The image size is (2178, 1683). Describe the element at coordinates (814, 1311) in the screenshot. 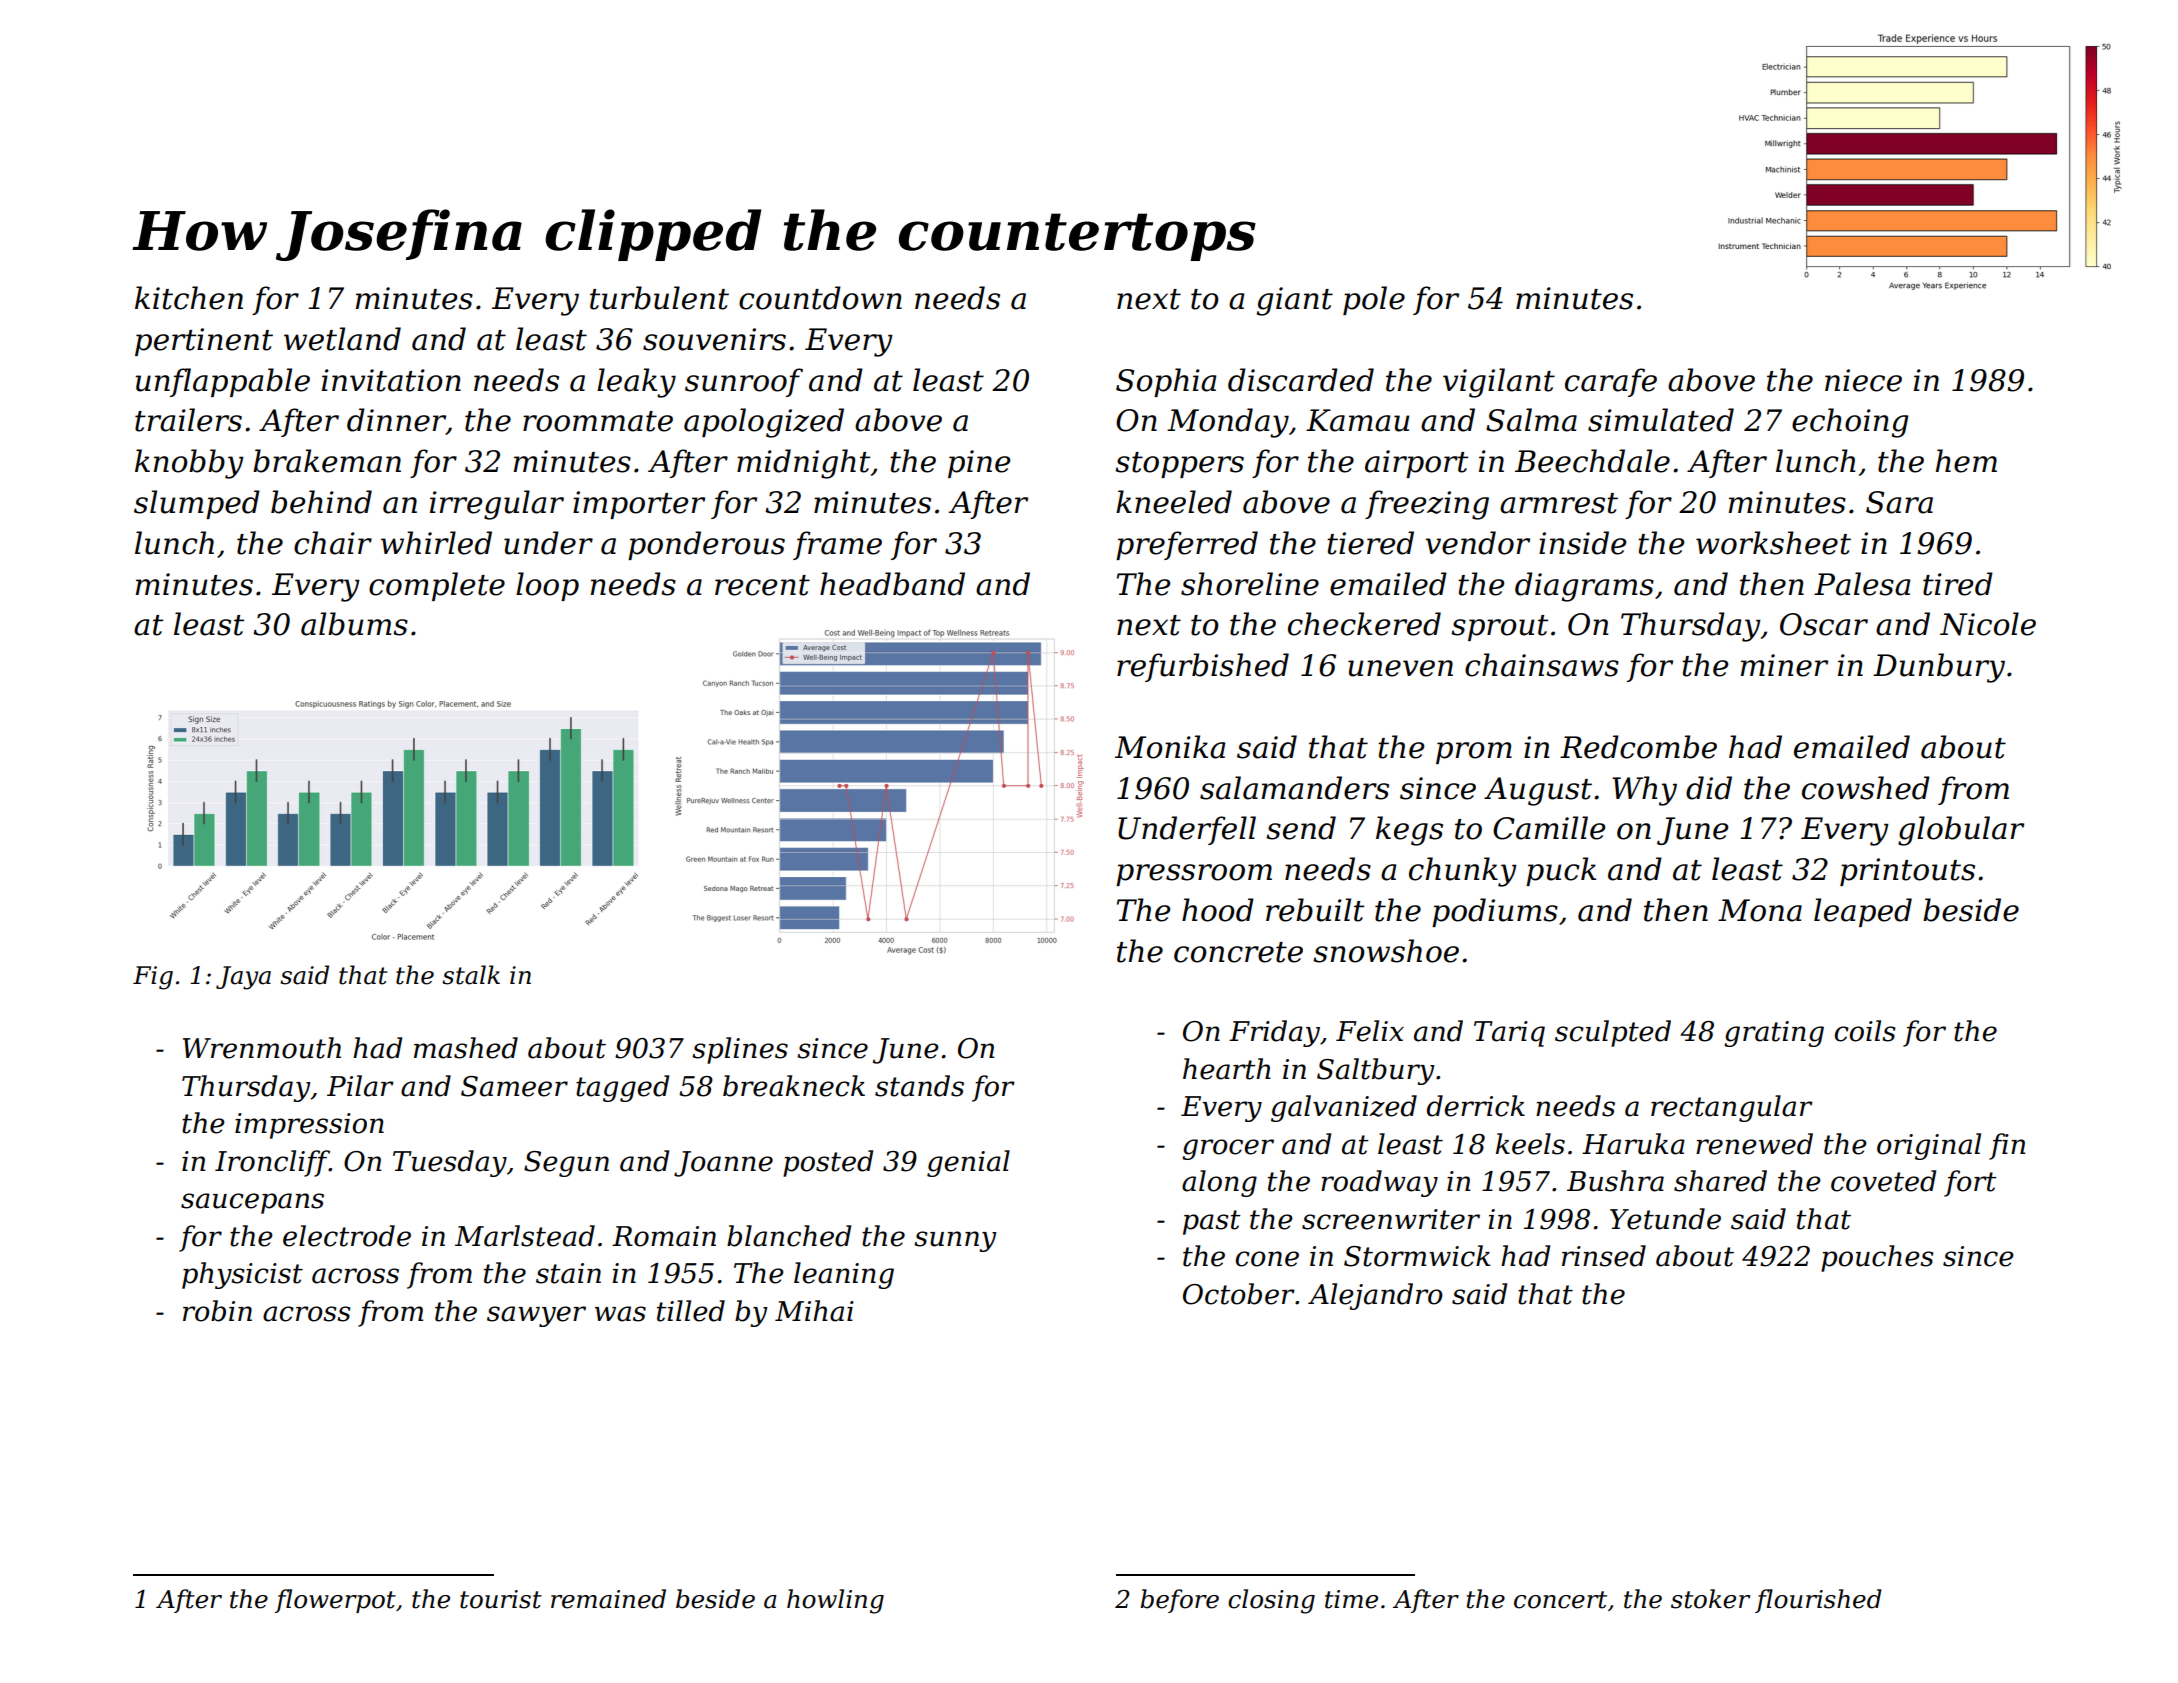

I see `Mihai` at that location.
